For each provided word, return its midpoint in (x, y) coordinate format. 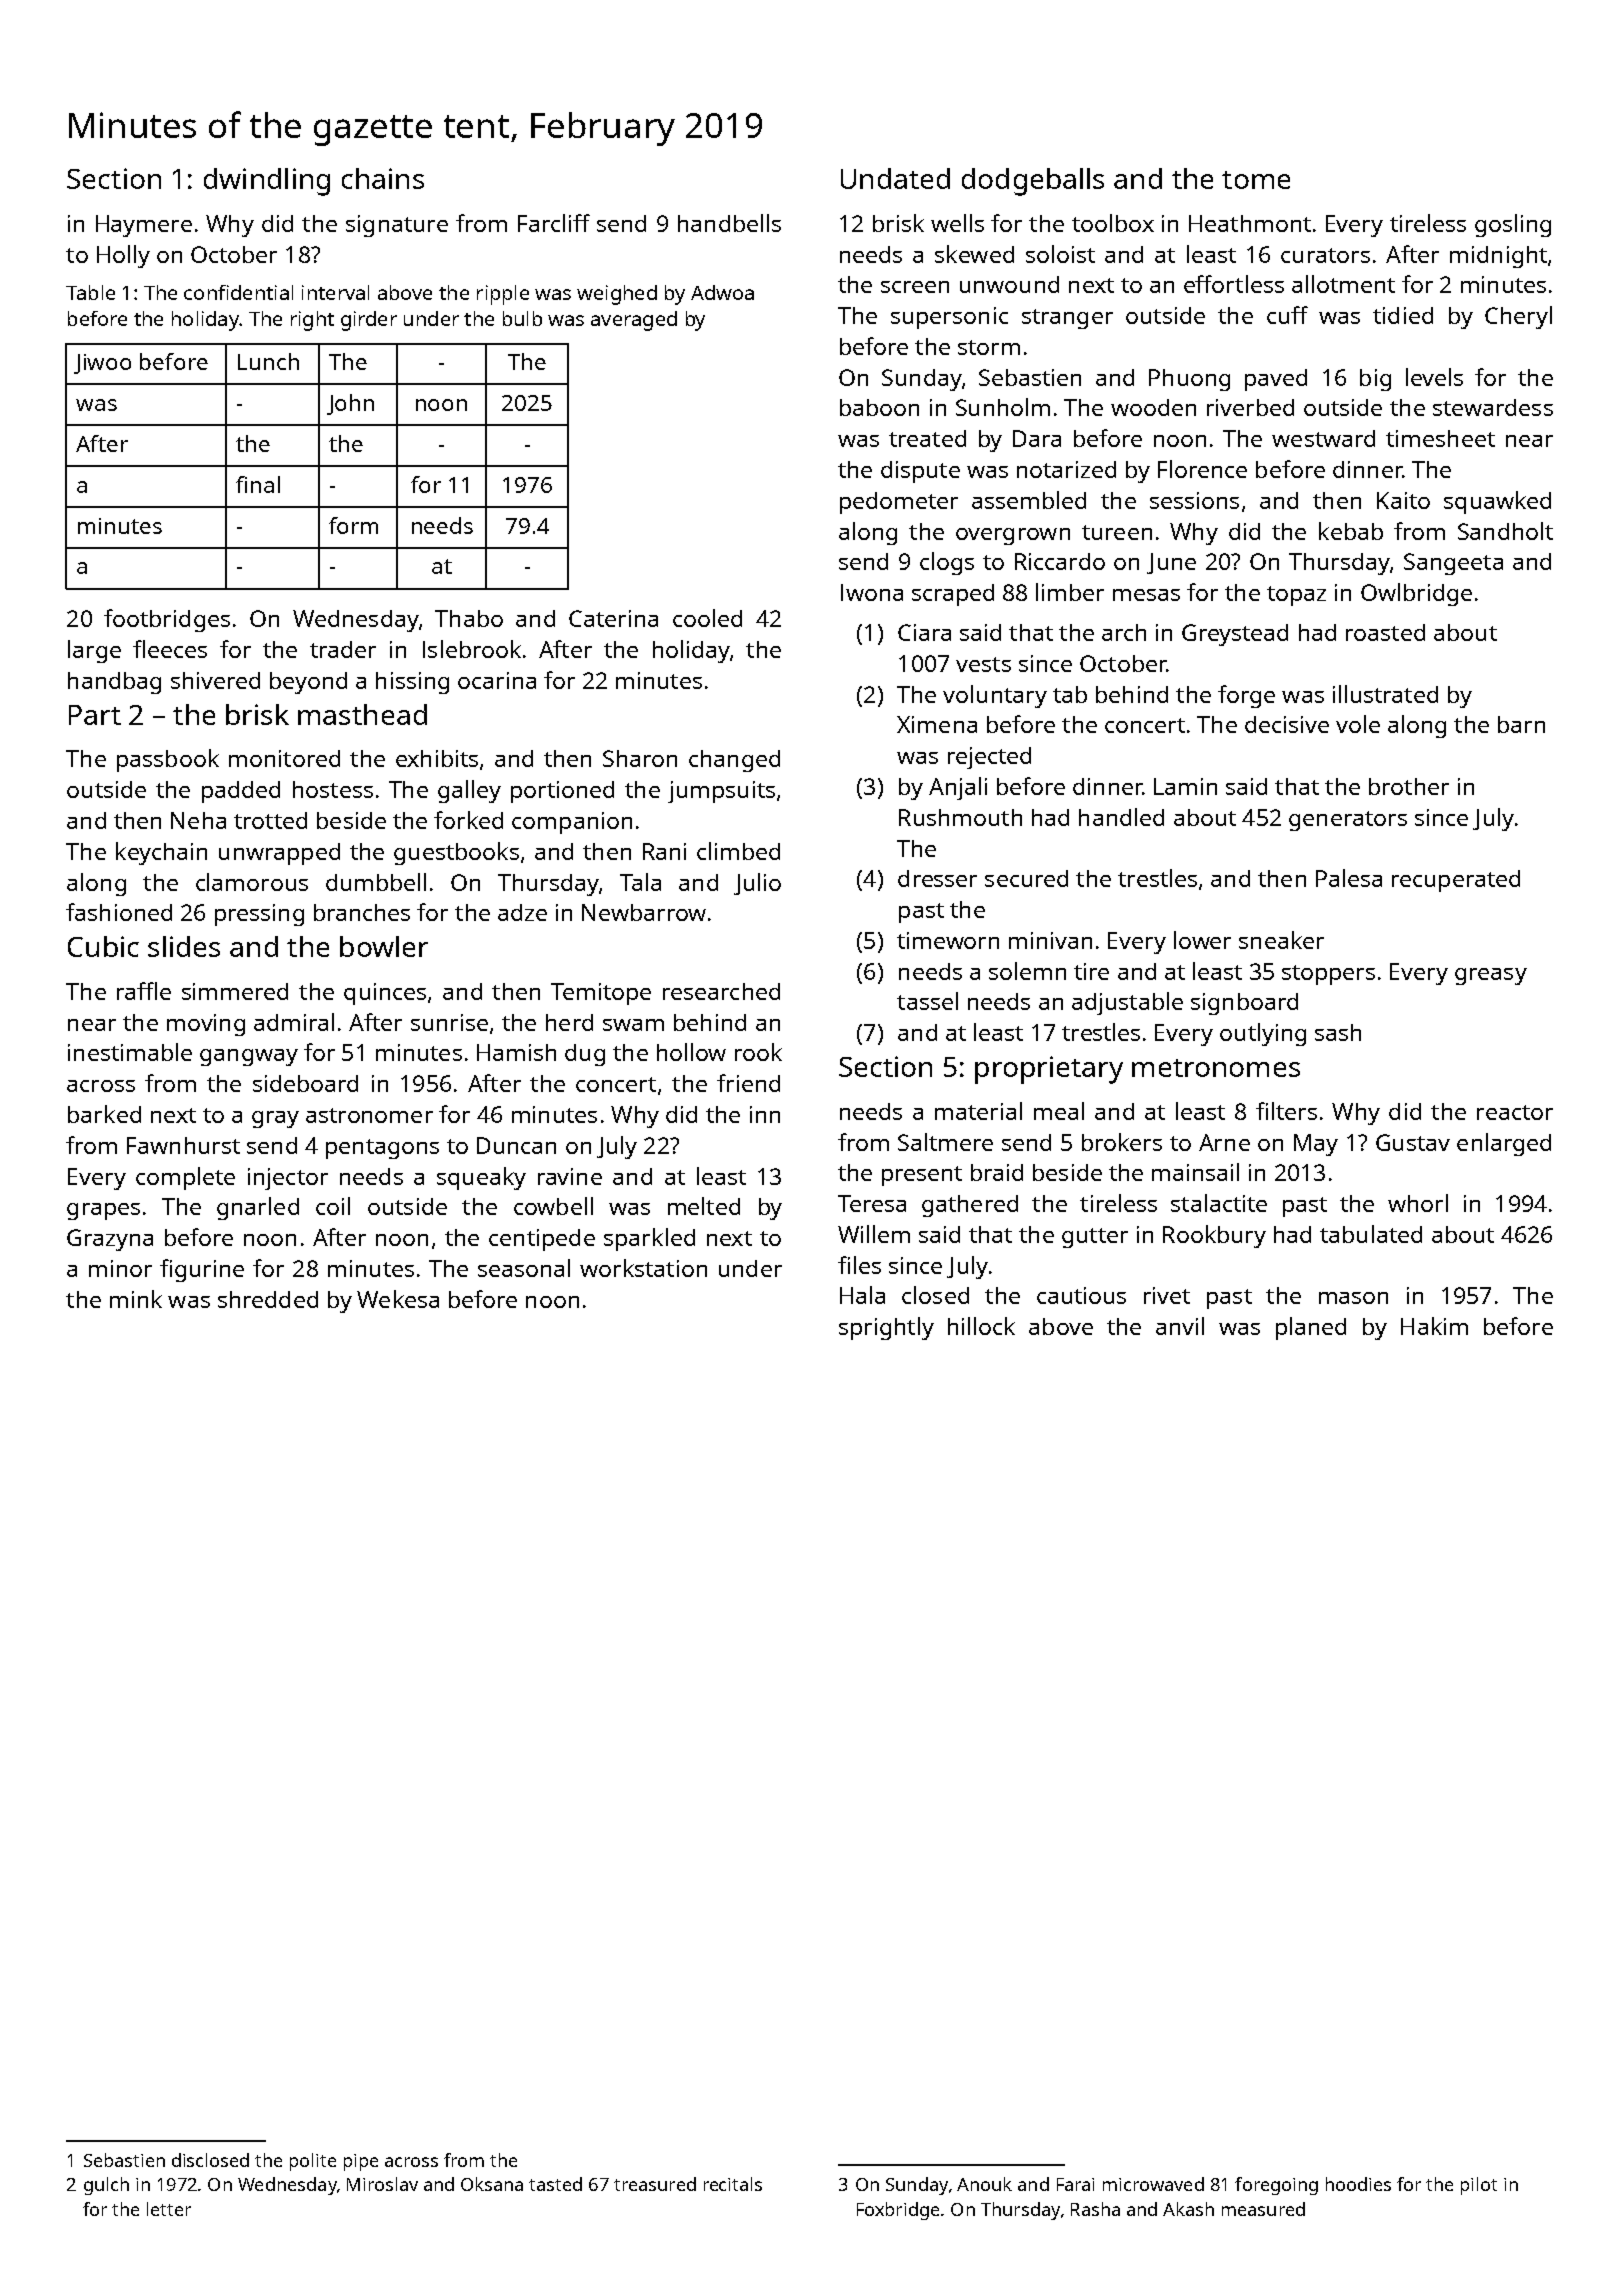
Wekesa (398, 1299)
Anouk (984, 2184)
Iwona (872, 592)
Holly (123, 256)
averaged (634, 321)
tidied (1403, 315)
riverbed (1250, 407)
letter (169, 2209)
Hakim (1434, 1326)
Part (95, 715)
